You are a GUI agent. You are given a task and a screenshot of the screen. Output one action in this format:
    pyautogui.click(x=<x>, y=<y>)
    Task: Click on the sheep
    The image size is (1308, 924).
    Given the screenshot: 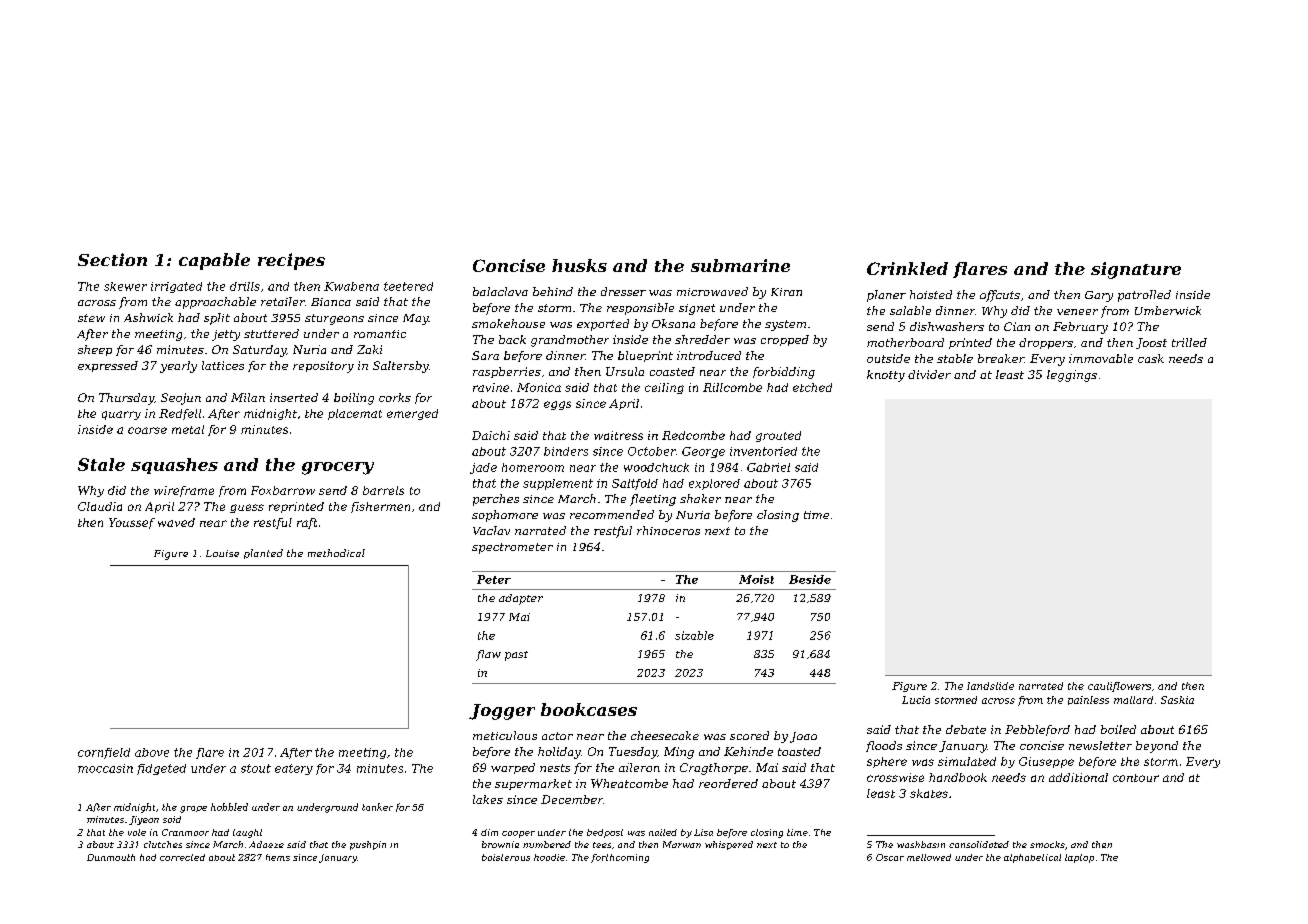 What is the action you would take?
    pyautogui.click(x=95, y=350)
